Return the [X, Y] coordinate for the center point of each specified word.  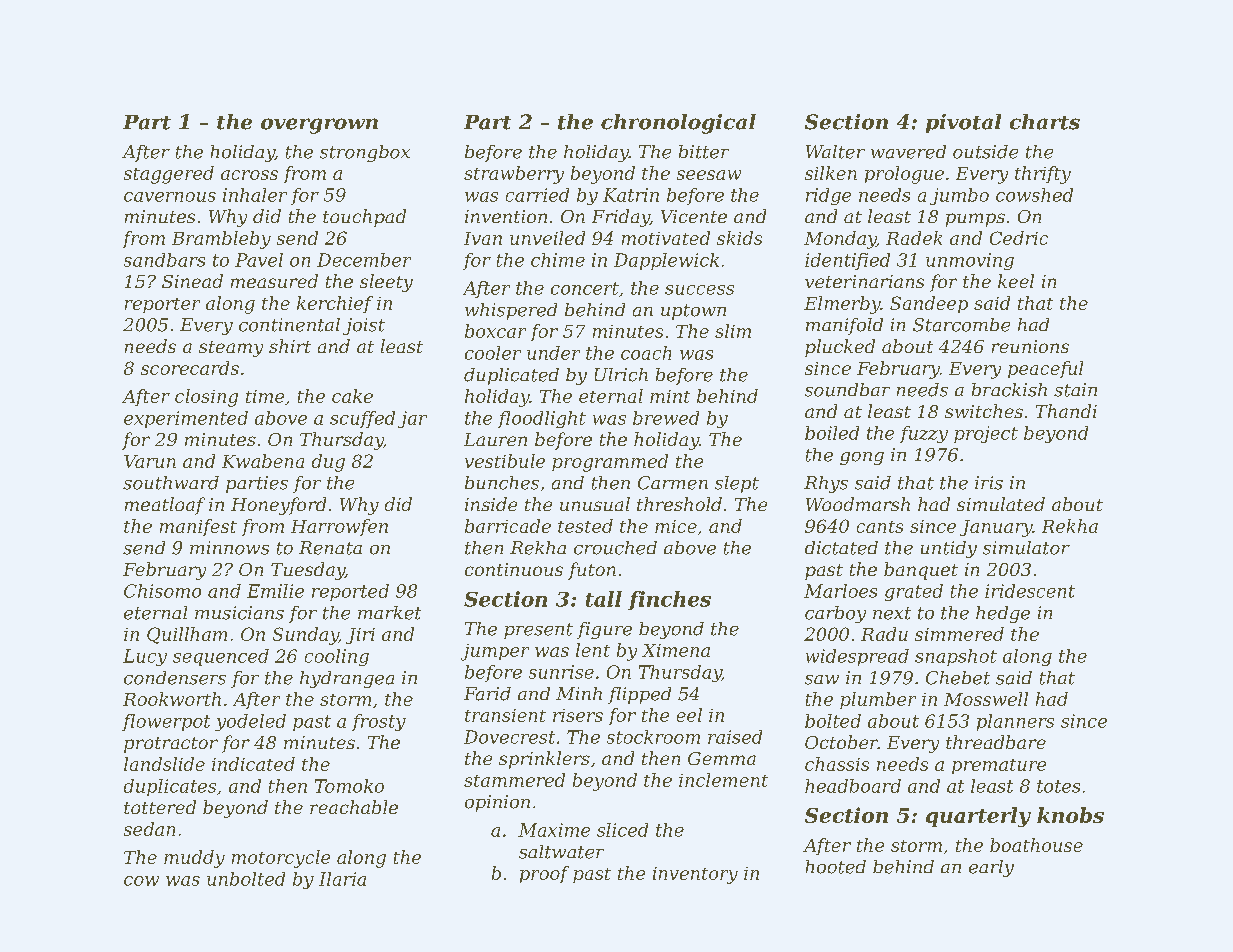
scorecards [190, 368]
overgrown [319, 126]
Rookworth [172, 699]
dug [328, 463]
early [991, 868]
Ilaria [342, 879]
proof [544, 874]
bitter [704, 152]
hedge [1003, 614]
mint [670, 396]
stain [1075, 390]
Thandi [1066, 411]
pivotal [963, 123]
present [538, 631]
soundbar [847, 390]
